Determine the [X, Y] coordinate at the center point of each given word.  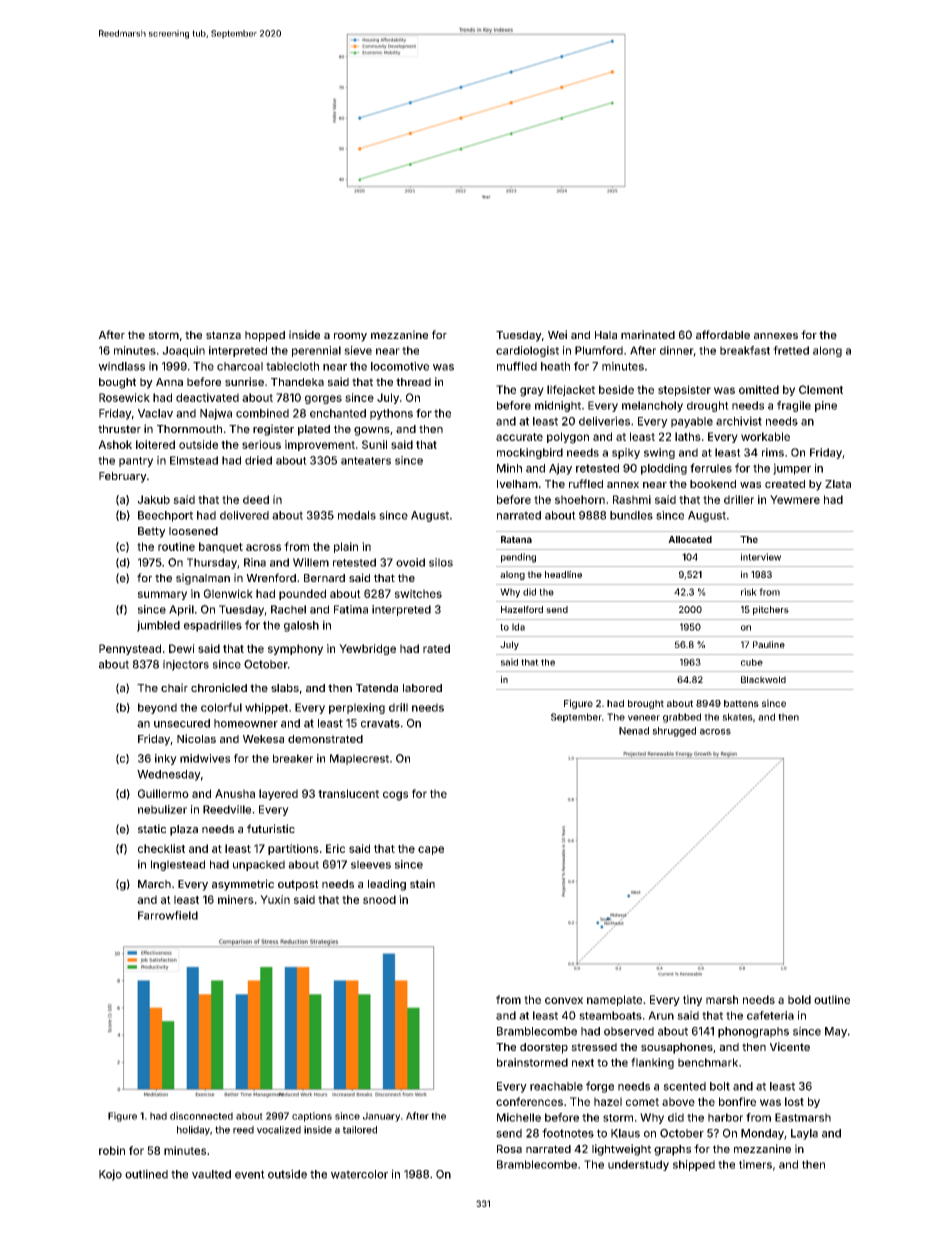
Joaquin [183, 351]
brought [646, 704]
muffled [517, 366]
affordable [723, 334]
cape [431, 850]
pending [518, 558]
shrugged [674, 732]
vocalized [279, 1130]
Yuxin [275, 899]
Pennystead [130, 649]
